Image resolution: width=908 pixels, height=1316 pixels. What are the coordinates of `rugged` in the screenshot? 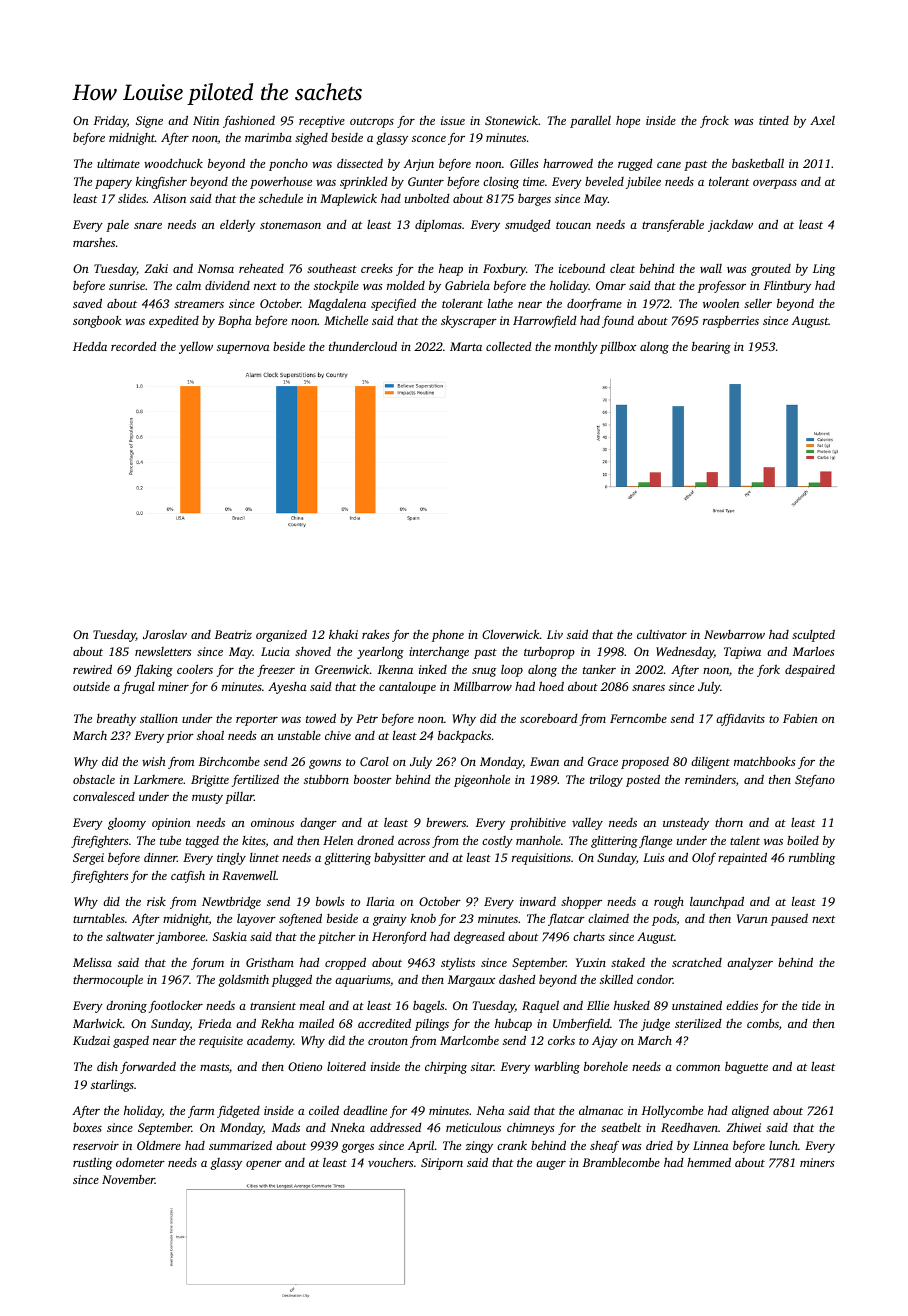 It's located at (635, 165).
